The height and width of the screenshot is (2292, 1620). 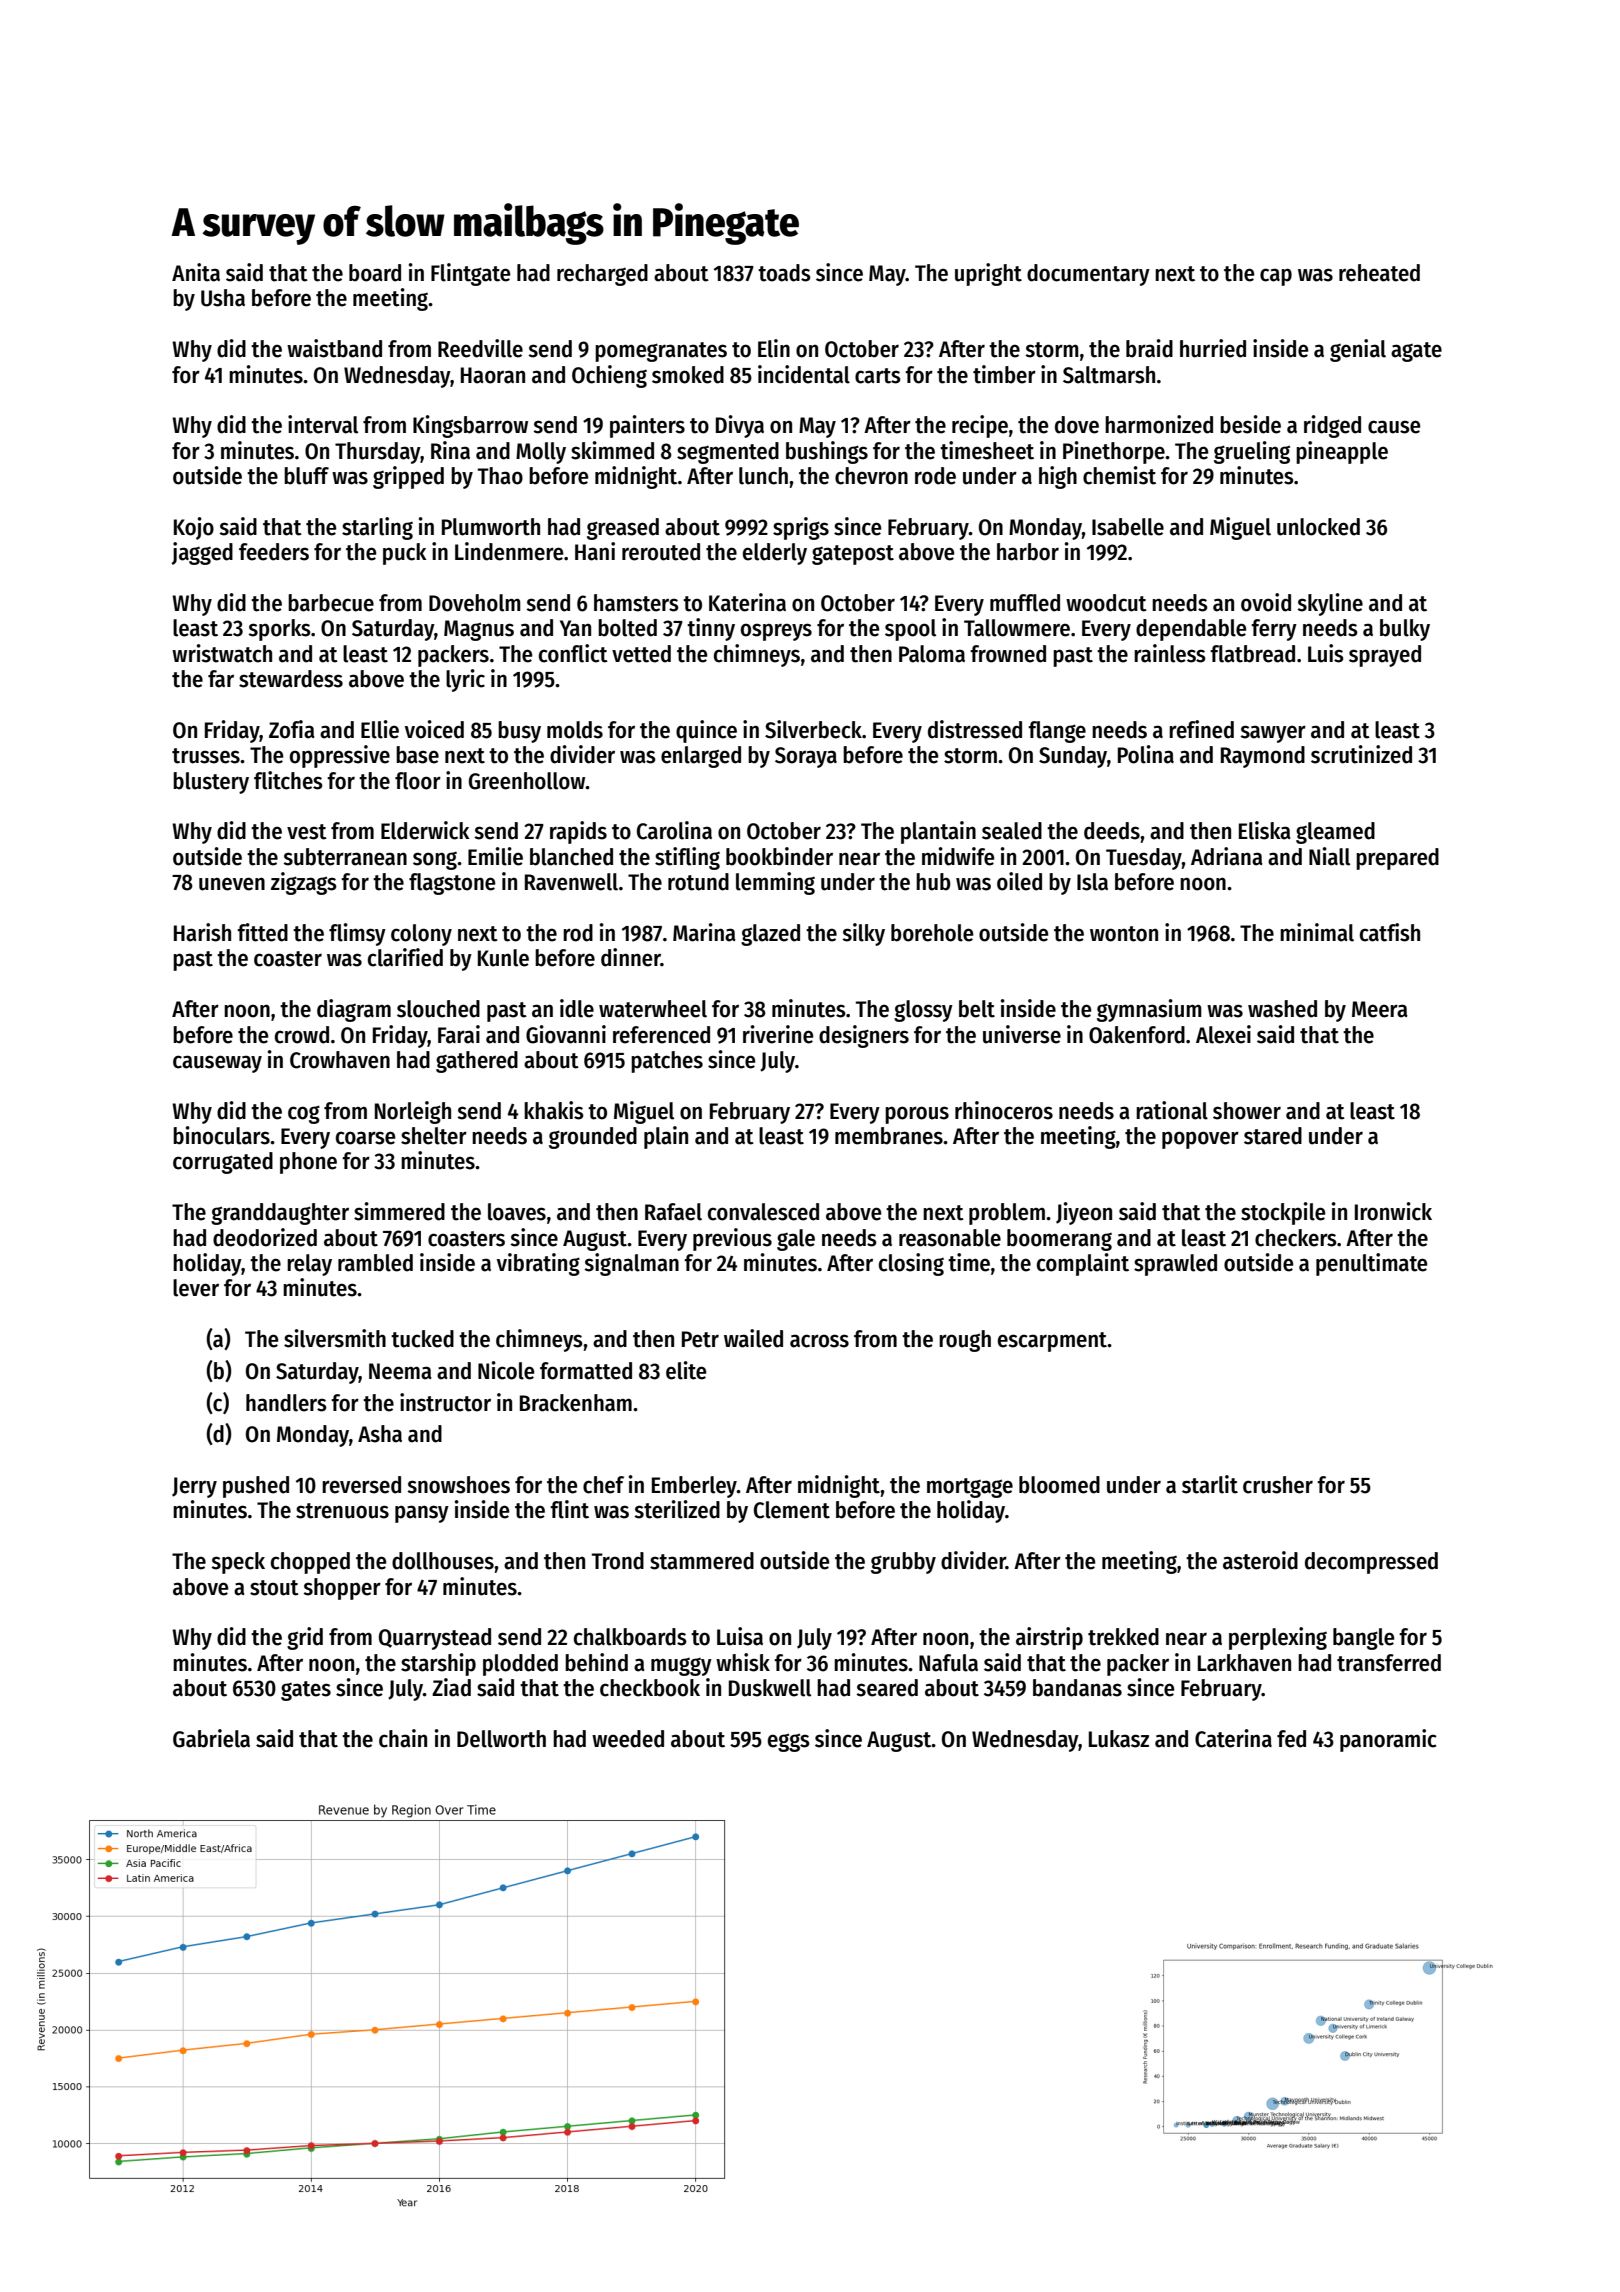 What do you see at coordinates (602, 275) in the screenshot?
I see `recharged` at bounding box center [602, 275].
